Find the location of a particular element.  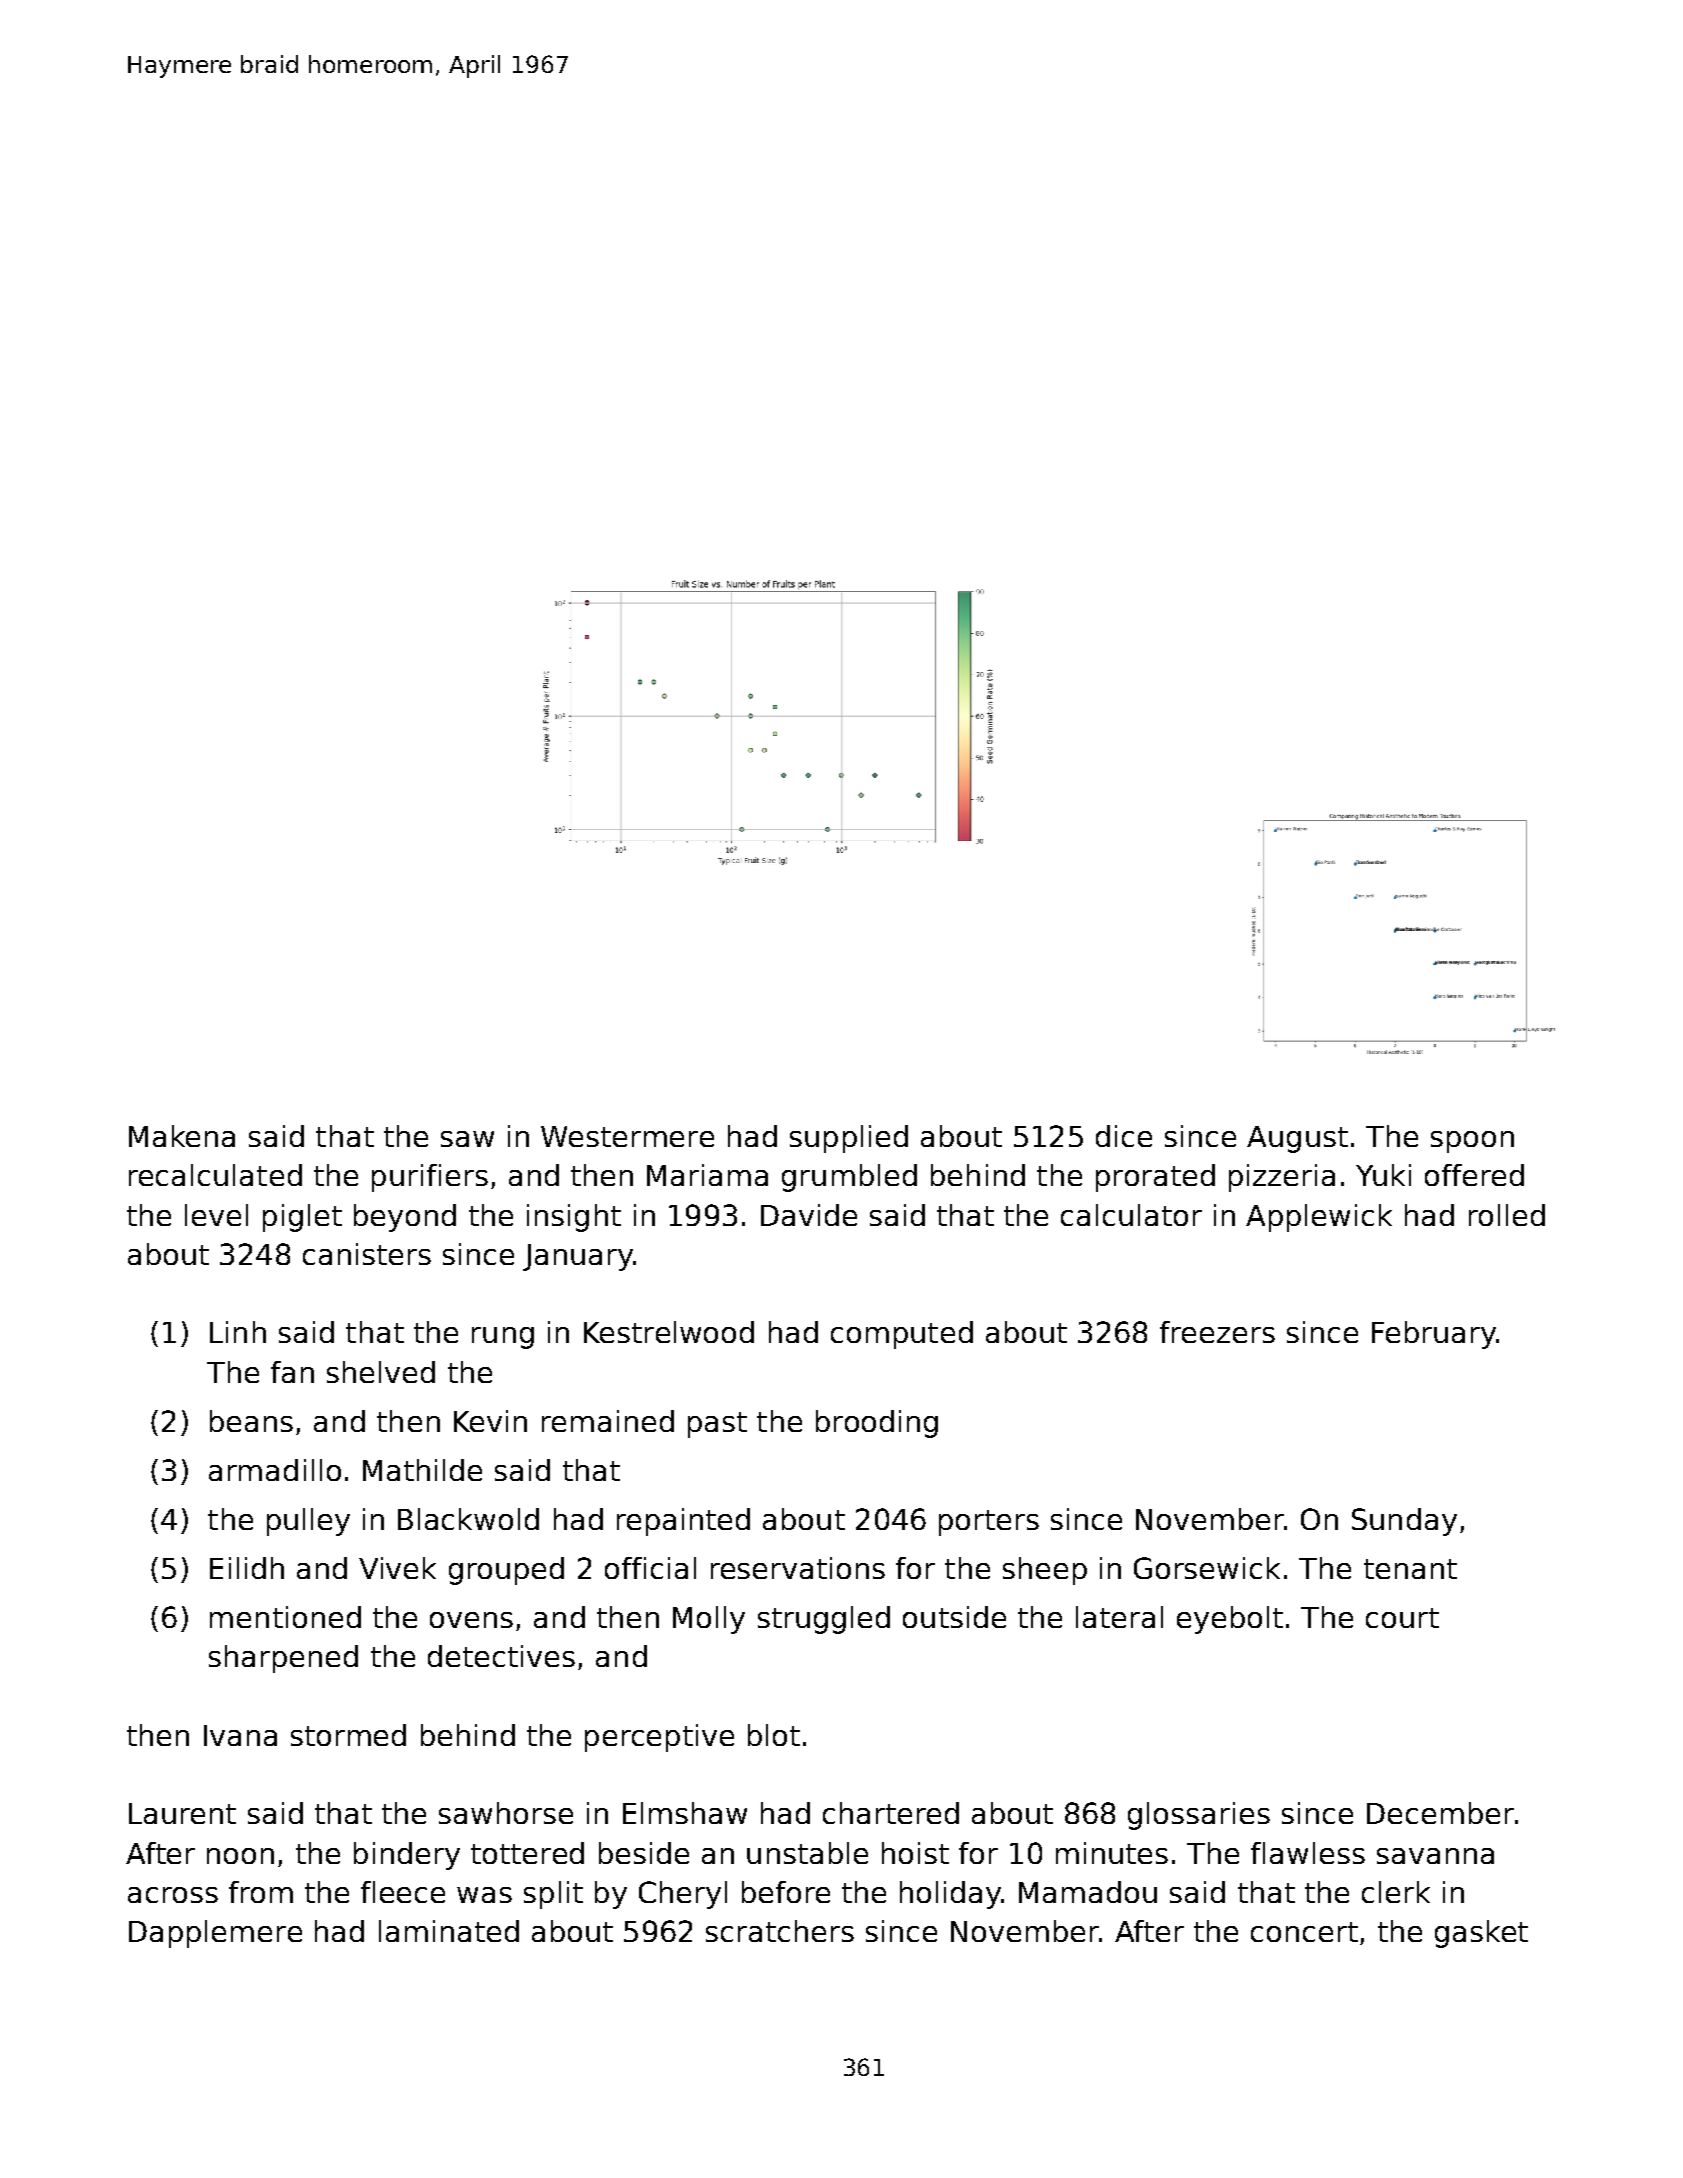

fleece is located at coordinates (403, 1892).
